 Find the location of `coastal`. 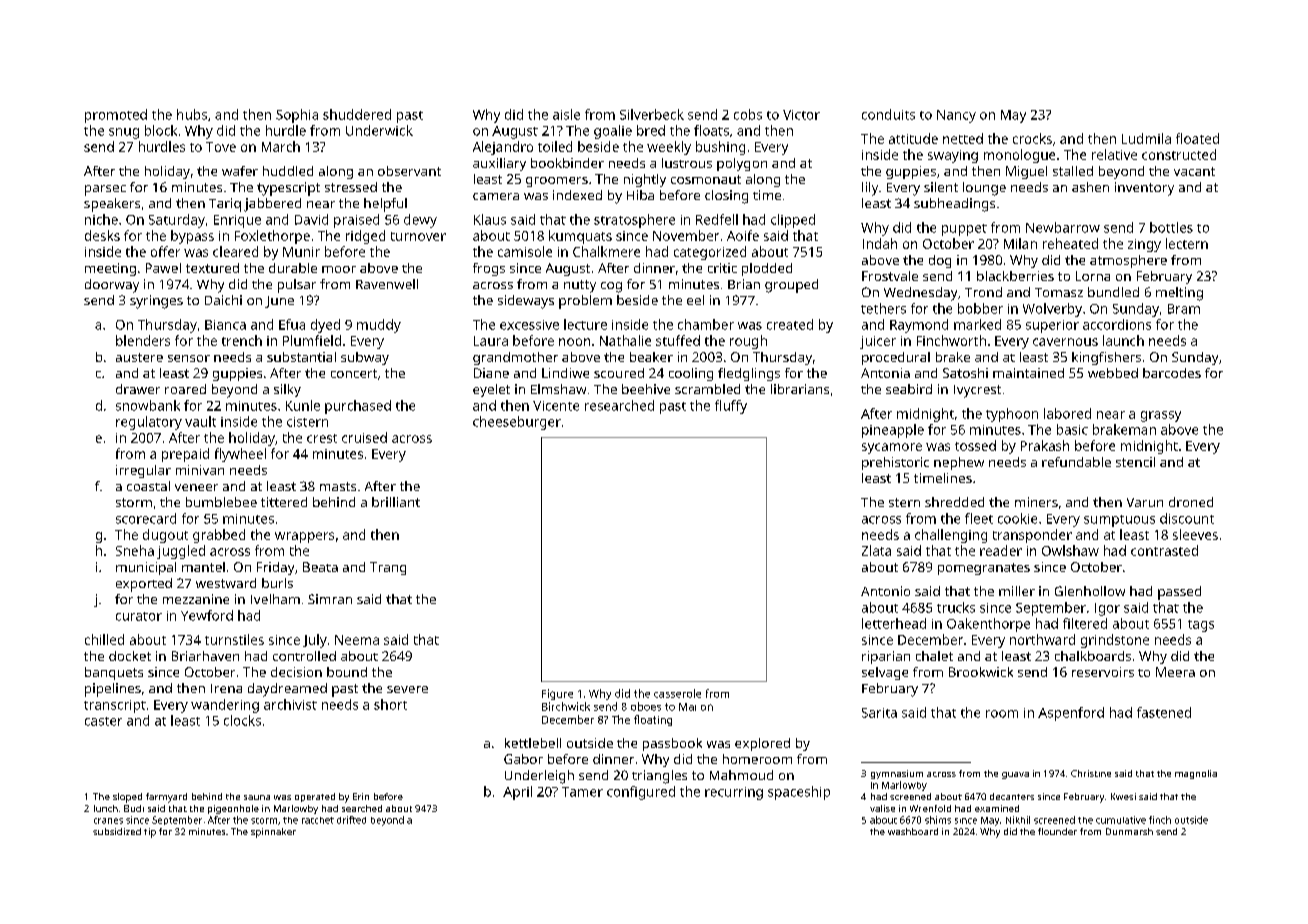

coastal is located at coordinates (148, 486).
